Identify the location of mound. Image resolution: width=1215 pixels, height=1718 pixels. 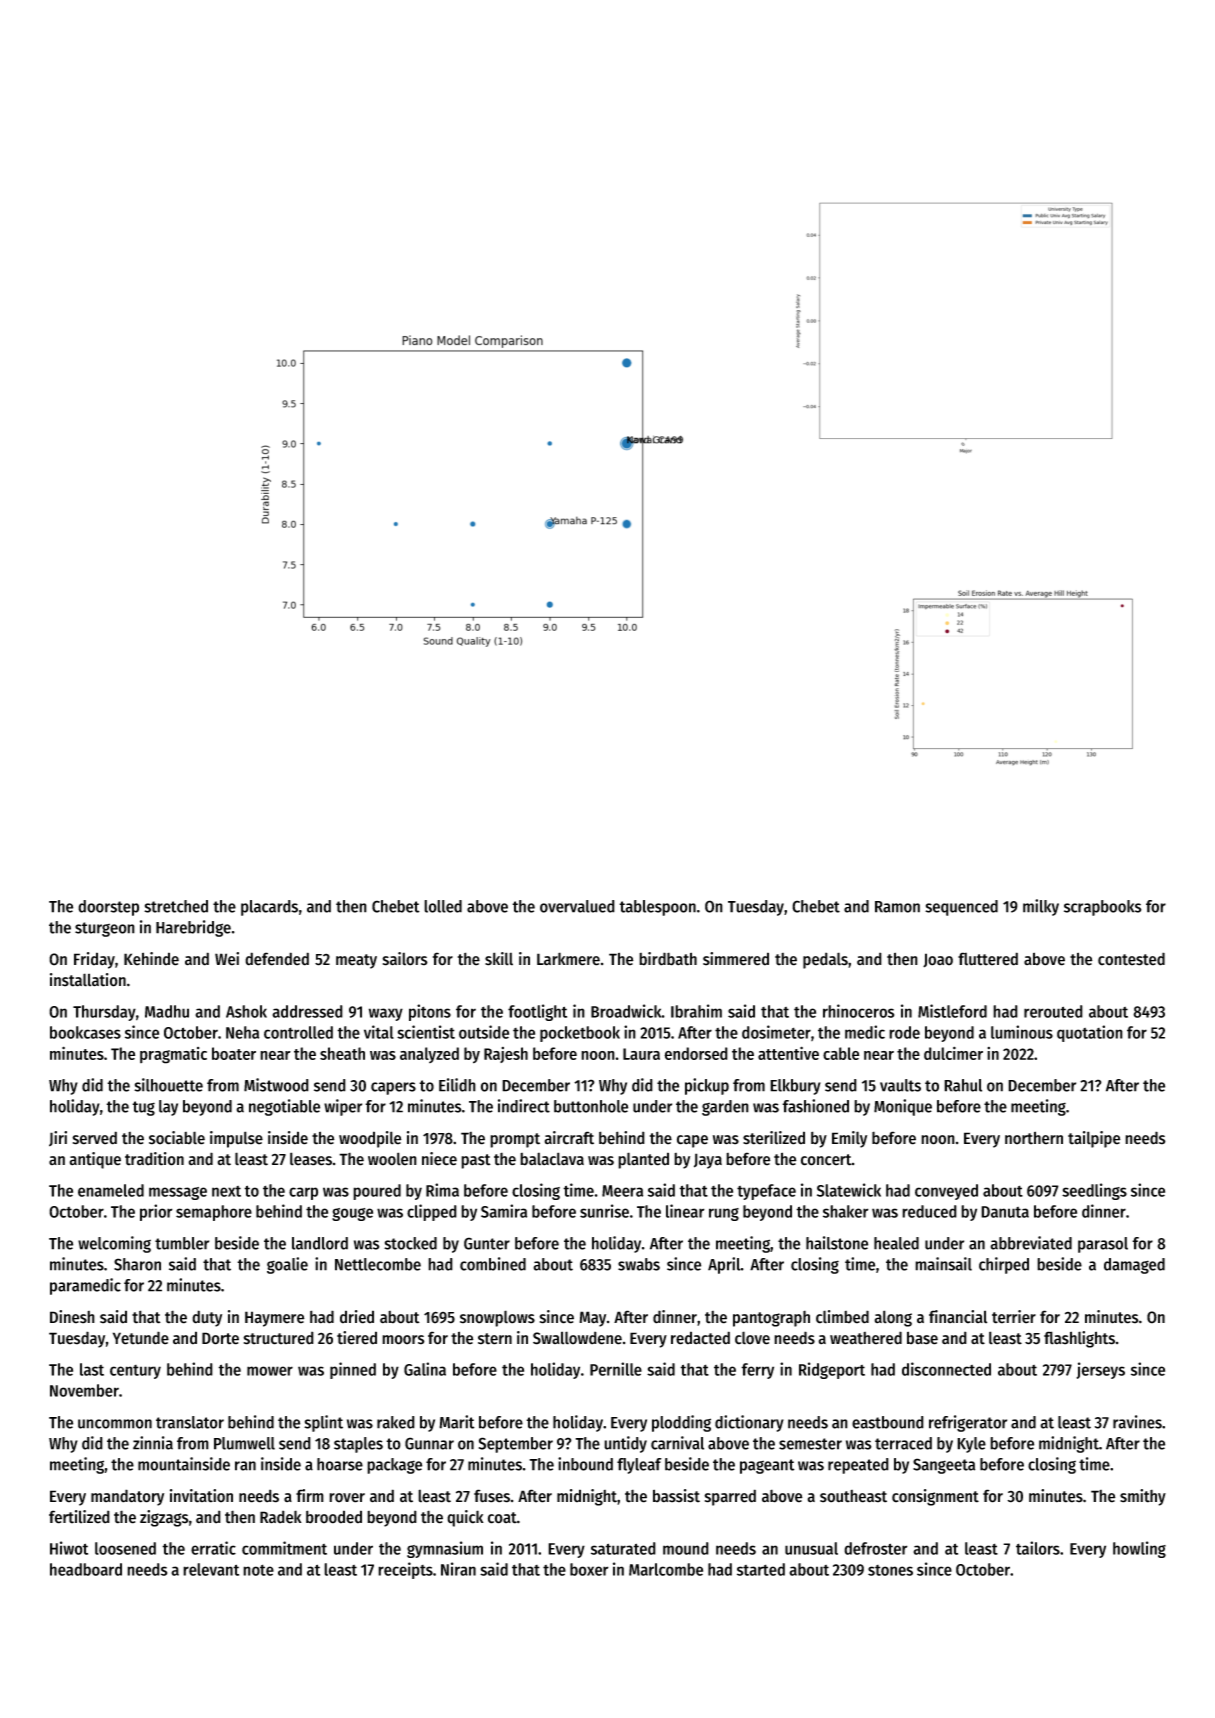
(686, 1548).
